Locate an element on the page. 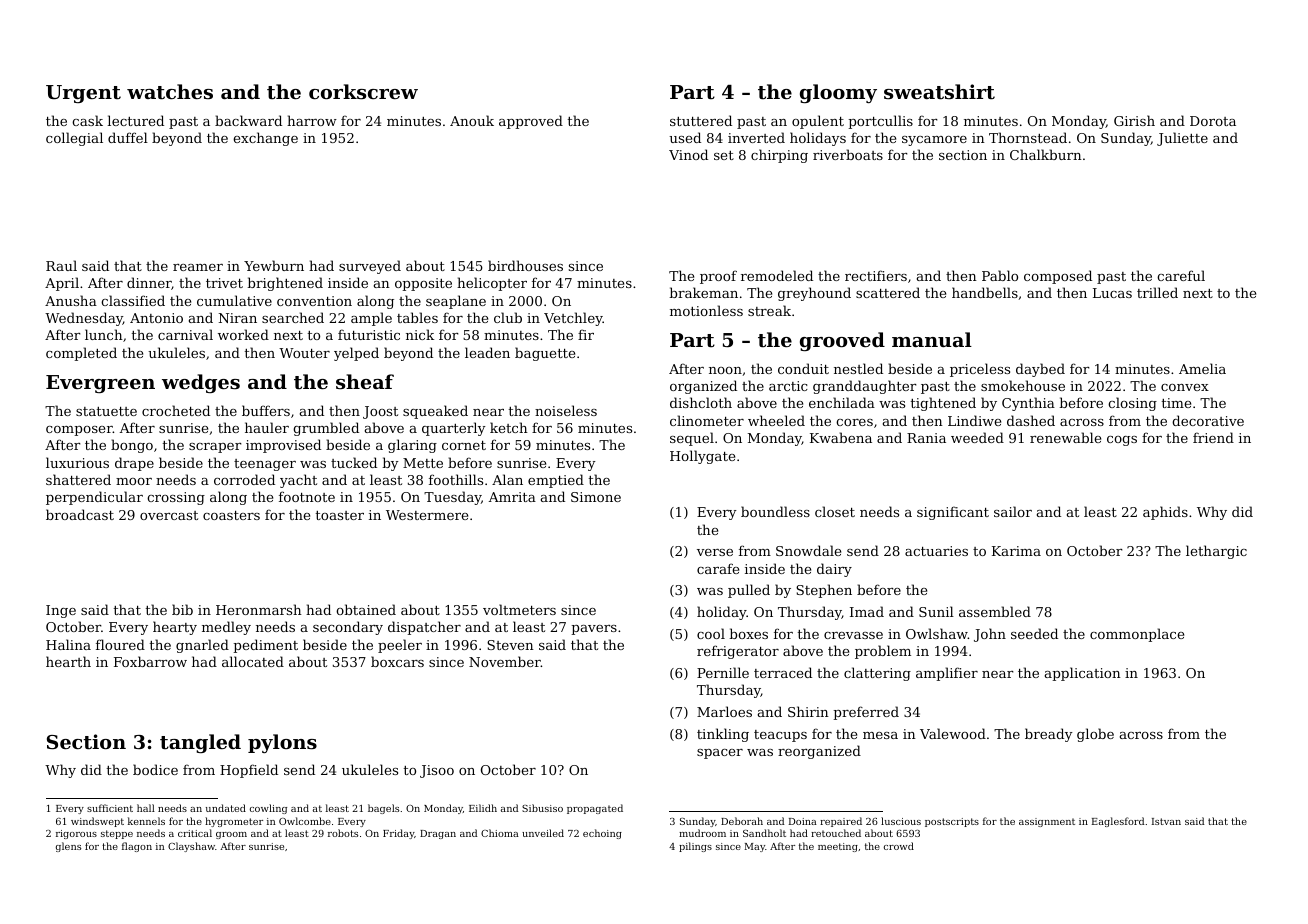  bready is located at coordinates (1049, 735).
